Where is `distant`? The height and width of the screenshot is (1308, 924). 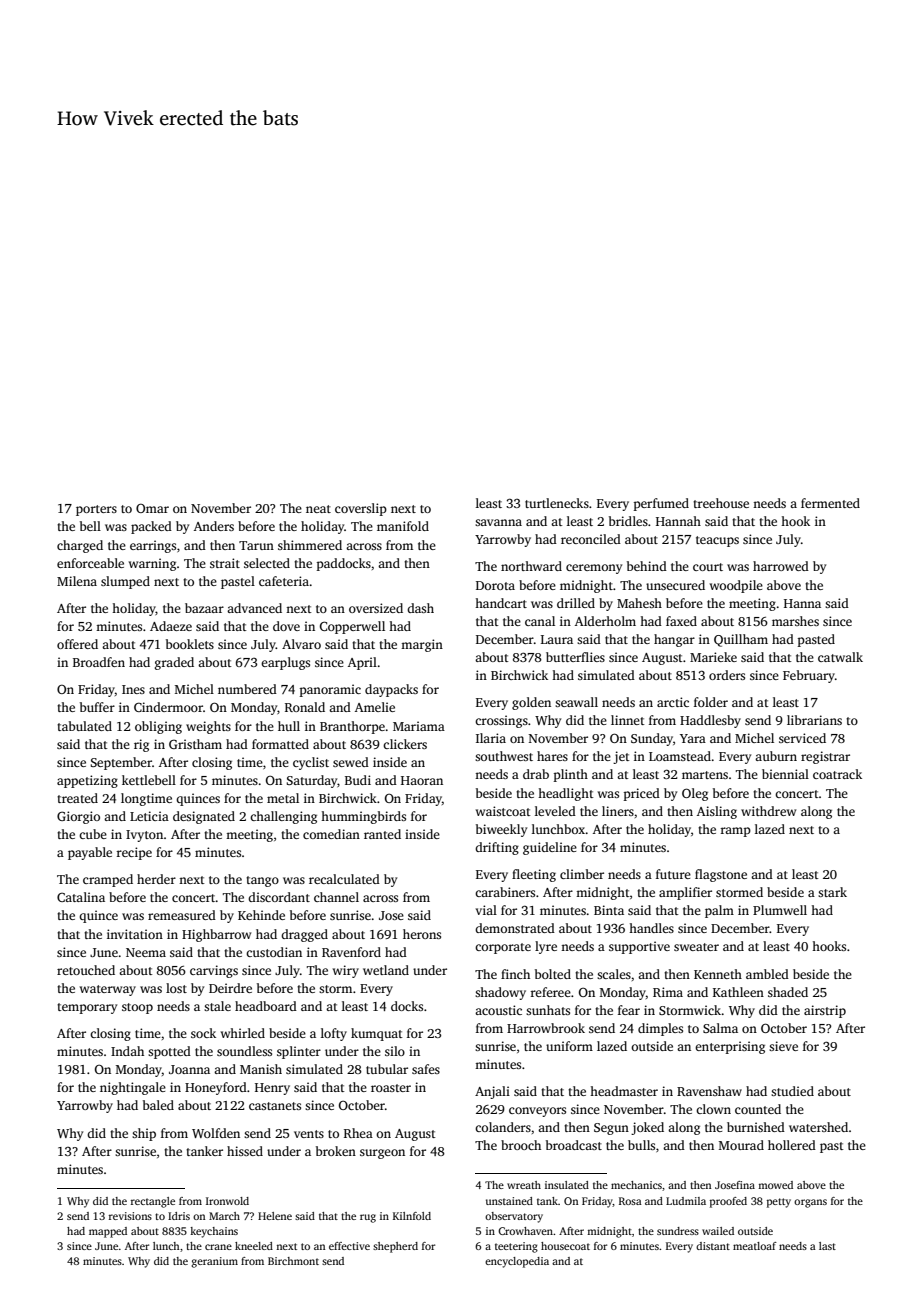
distant is located at coordinates (713, 1246).
